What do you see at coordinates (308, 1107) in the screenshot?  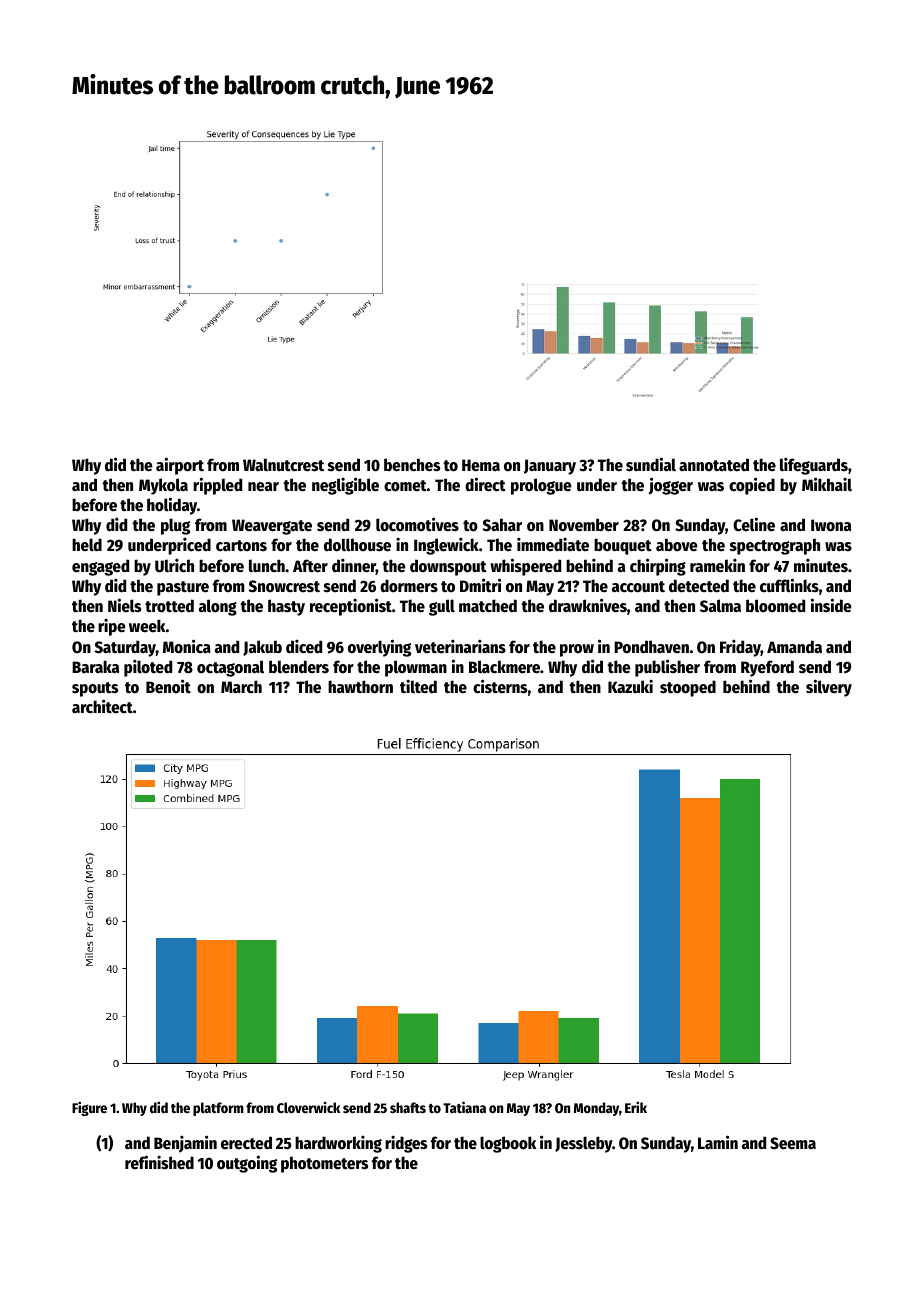 I see `Cloverwick` at bounding box center [308, 1107].
